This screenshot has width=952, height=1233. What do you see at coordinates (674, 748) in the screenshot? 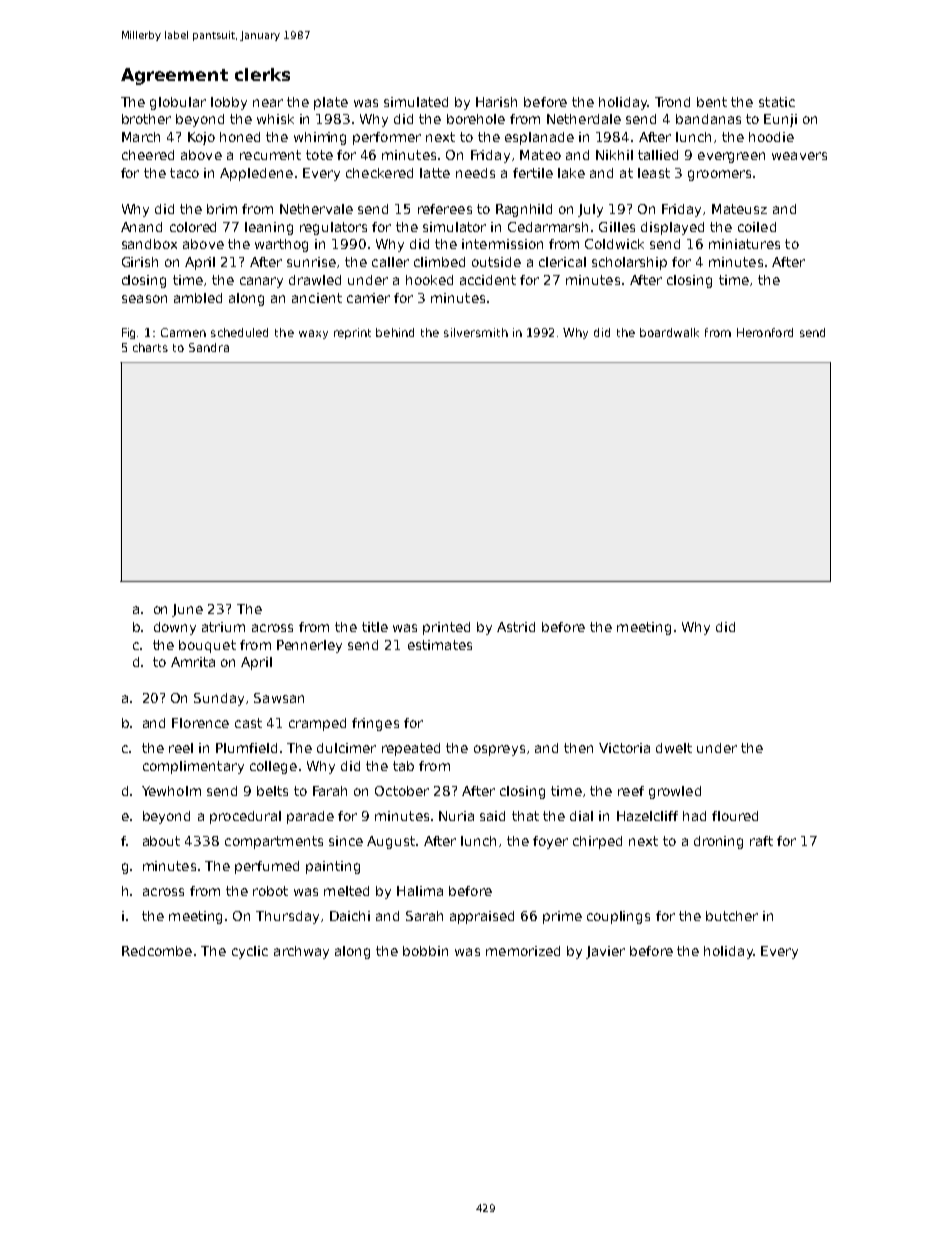
I see `dwelt` at bounding box center [674, 748].
